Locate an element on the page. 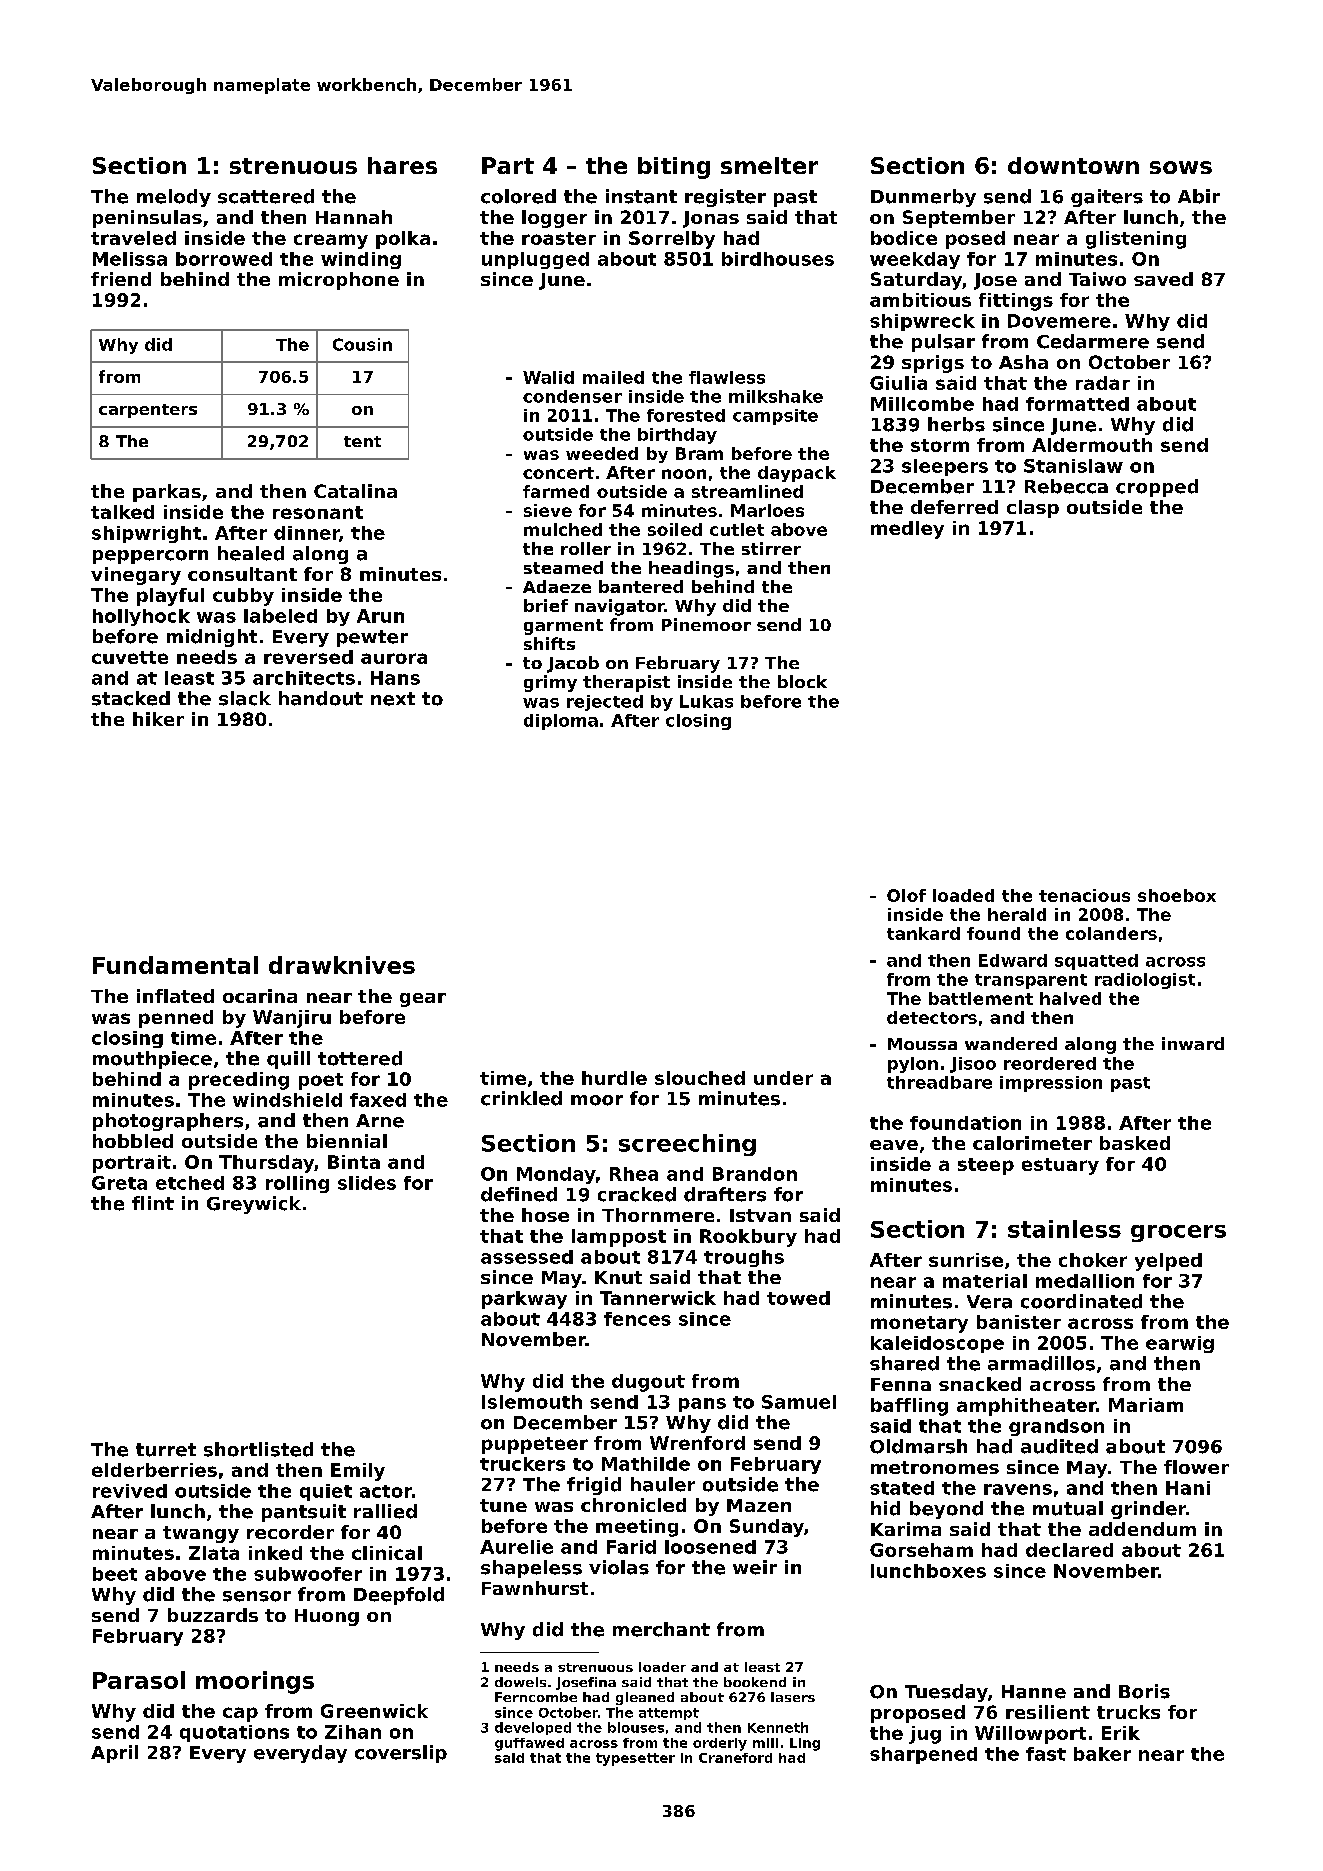  peninsulas is located at coordinates (147, 219).
